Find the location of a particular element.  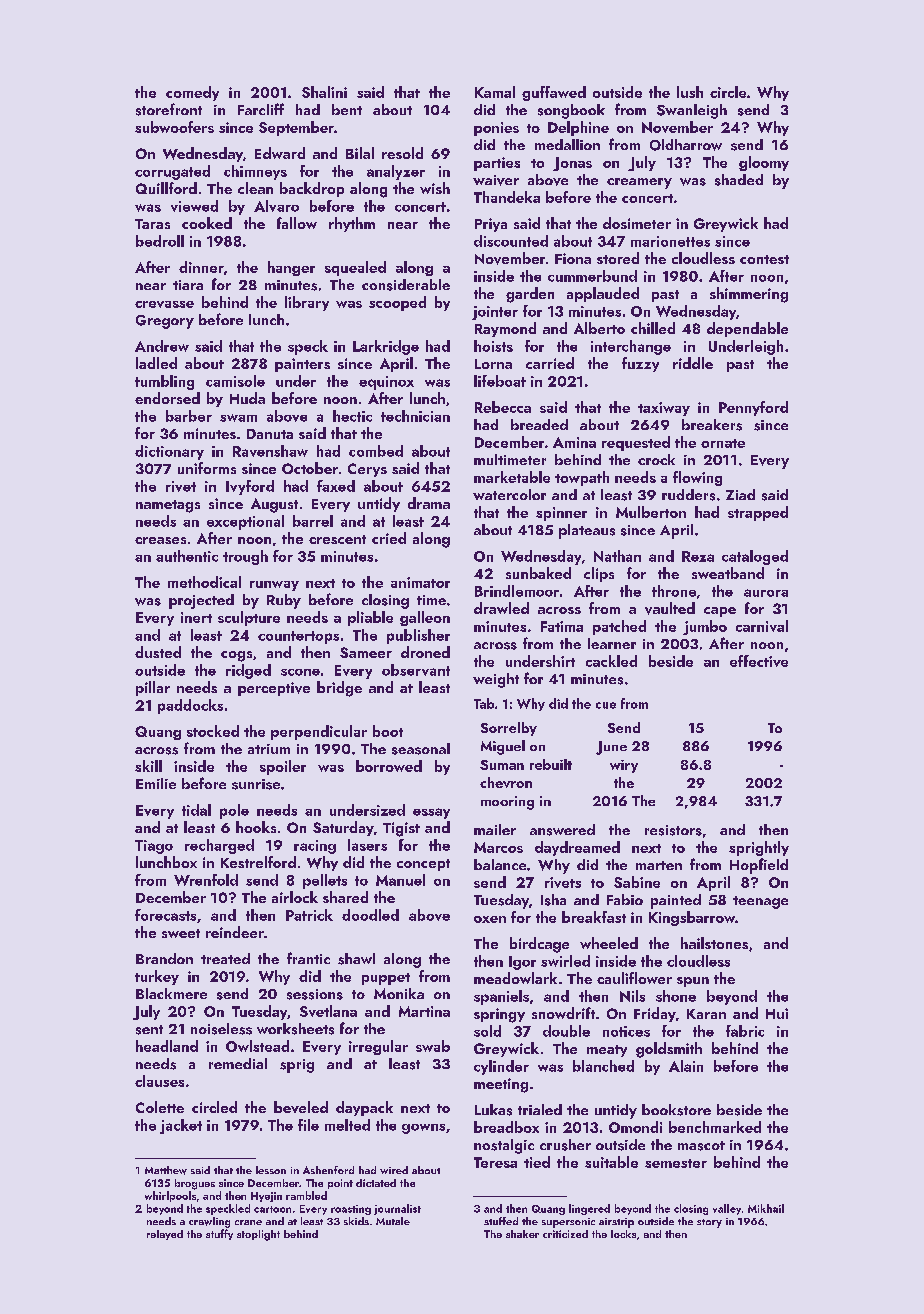

beveled is located at coordinates (301, 1107).
